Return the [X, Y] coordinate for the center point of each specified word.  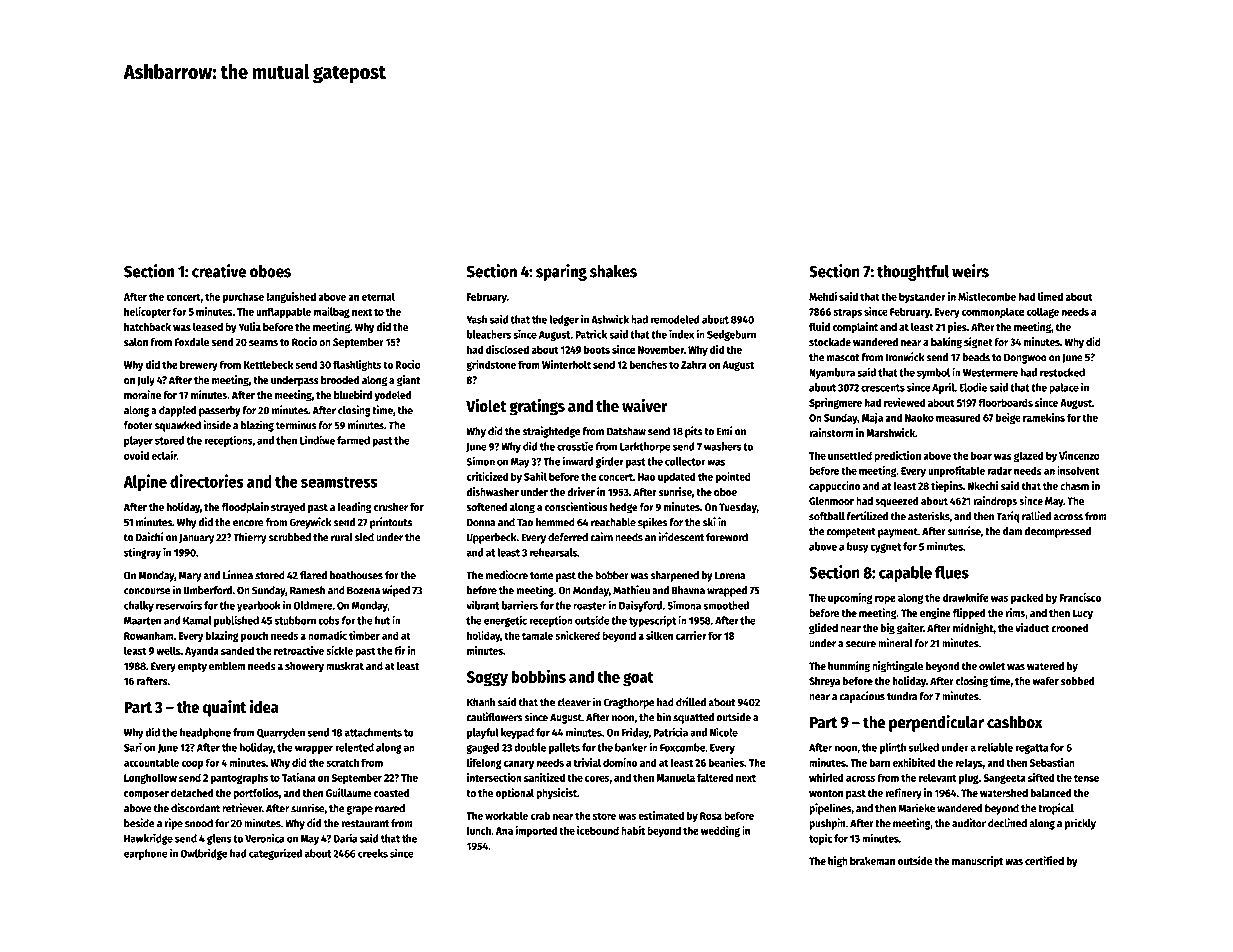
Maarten [142, 621]
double [530, 747]
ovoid [136, 455]
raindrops [995, 502]
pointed [733, 477]
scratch [342, 762]
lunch [479, 830]
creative [219, 271]
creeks [373, 853]
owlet [992, 666]
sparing [561, 272]
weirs [970, 271]
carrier [691, 635]
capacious [862, 697]
